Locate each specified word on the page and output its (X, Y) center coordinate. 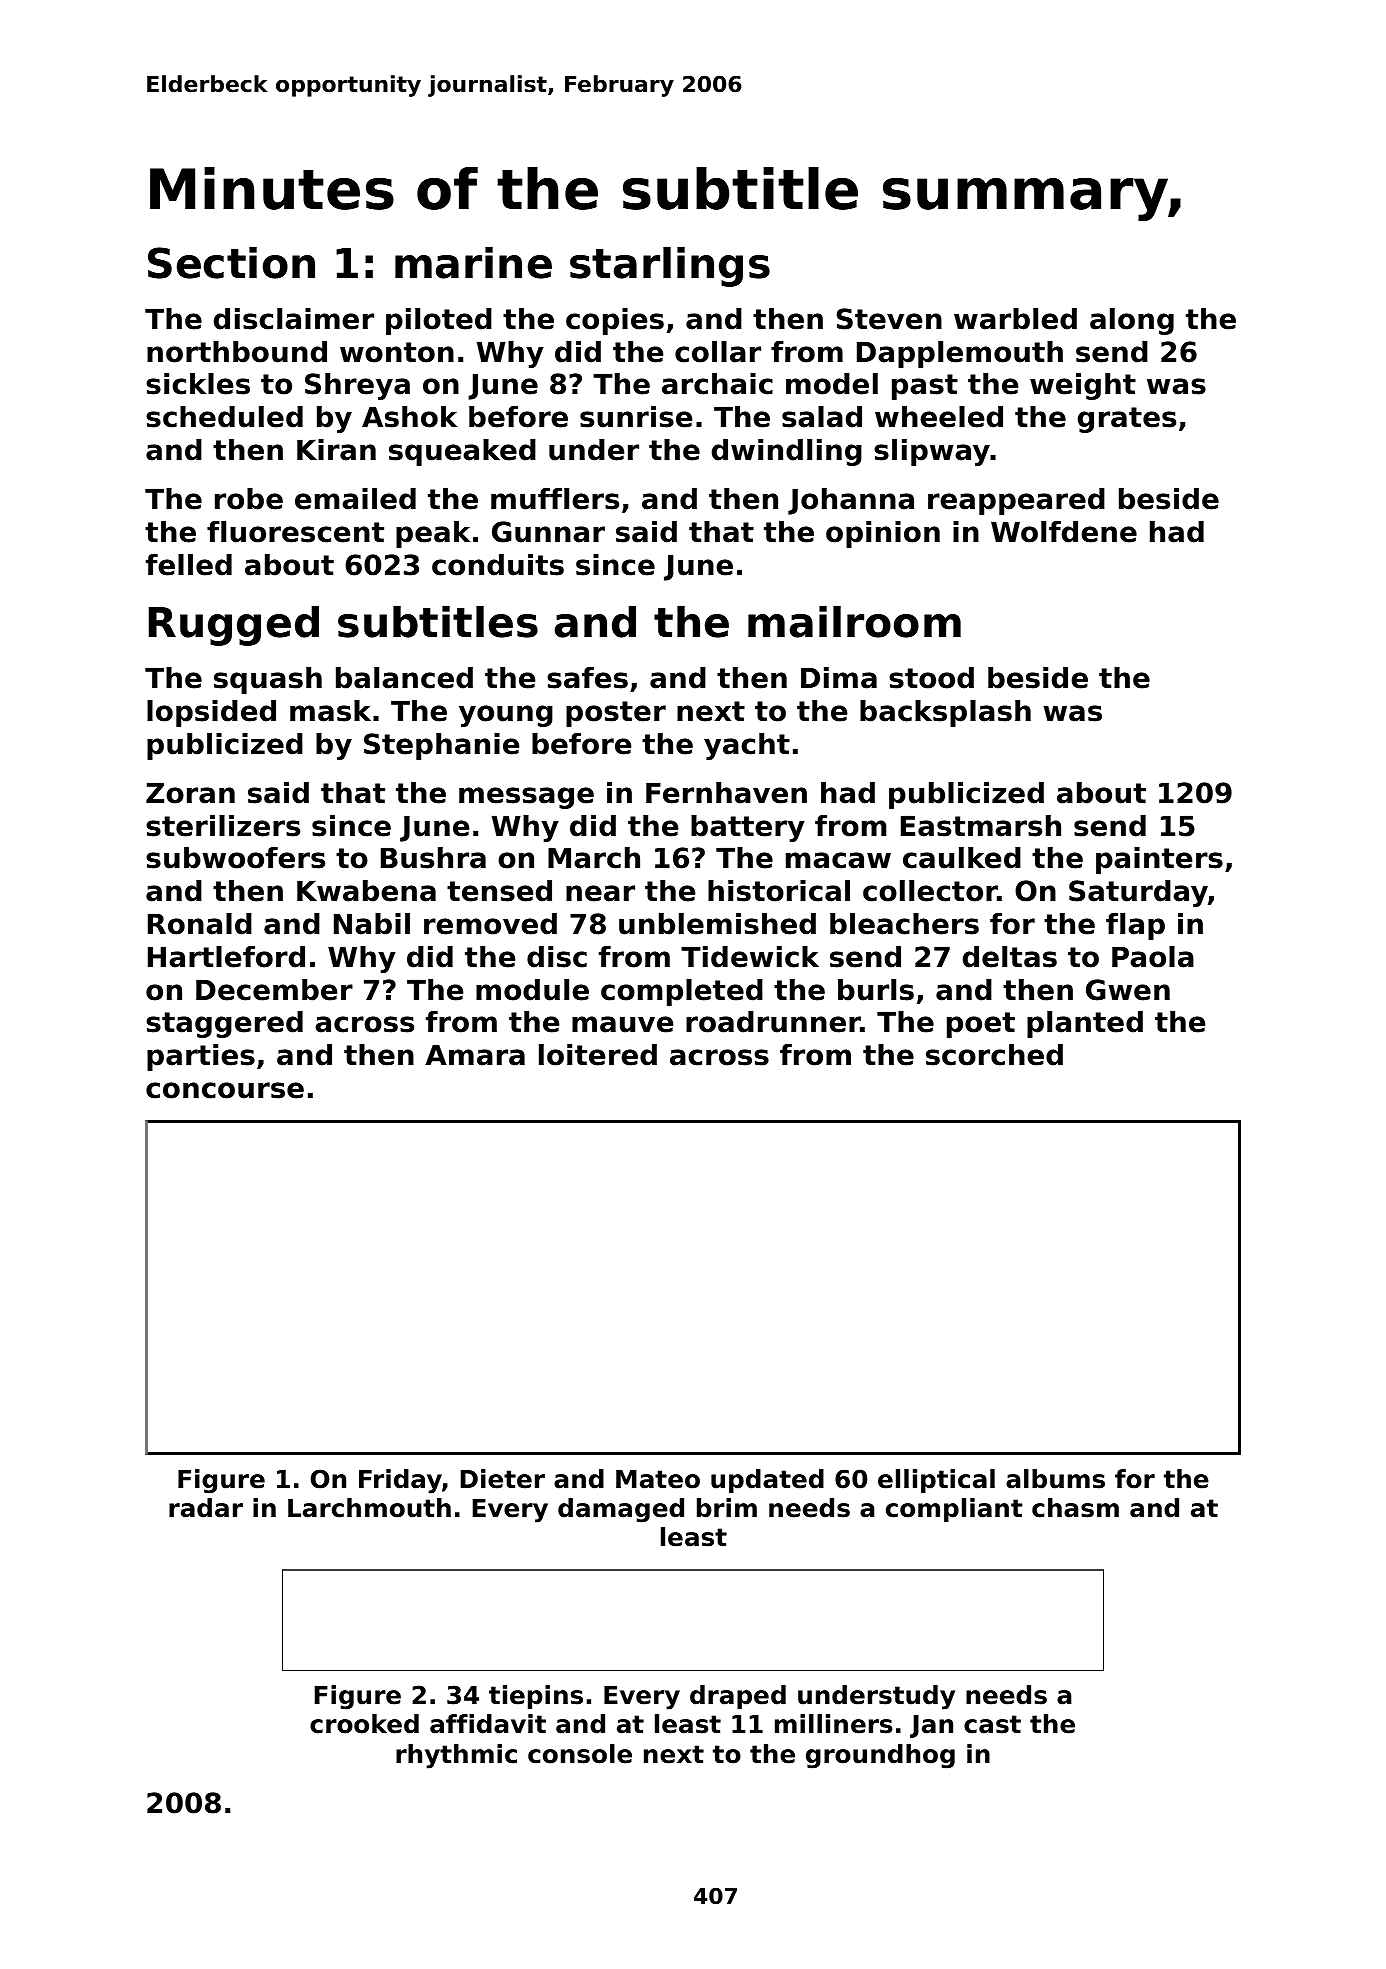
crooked (364, 1724)
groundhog (880, 1756)
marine (473, 262)
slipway (932, 452)
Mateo (658, 1479)
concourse (225, 1090)
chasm (1075, 1508)
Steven (889, 319)
